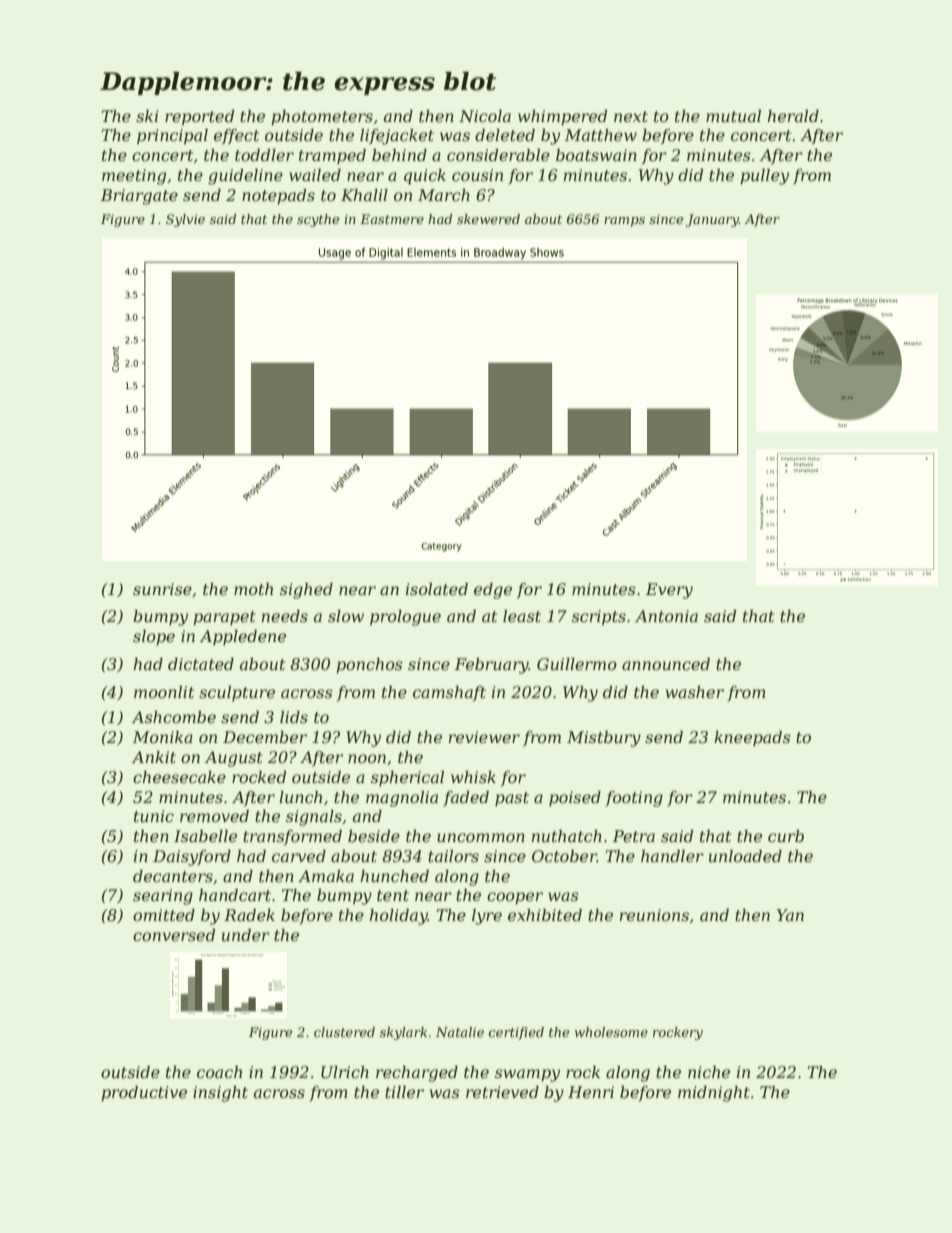 This screenshot has width=952, height=1233. Describe the element at coordinates (624, 222) in the screenshot. I see `ramps` at that location.
